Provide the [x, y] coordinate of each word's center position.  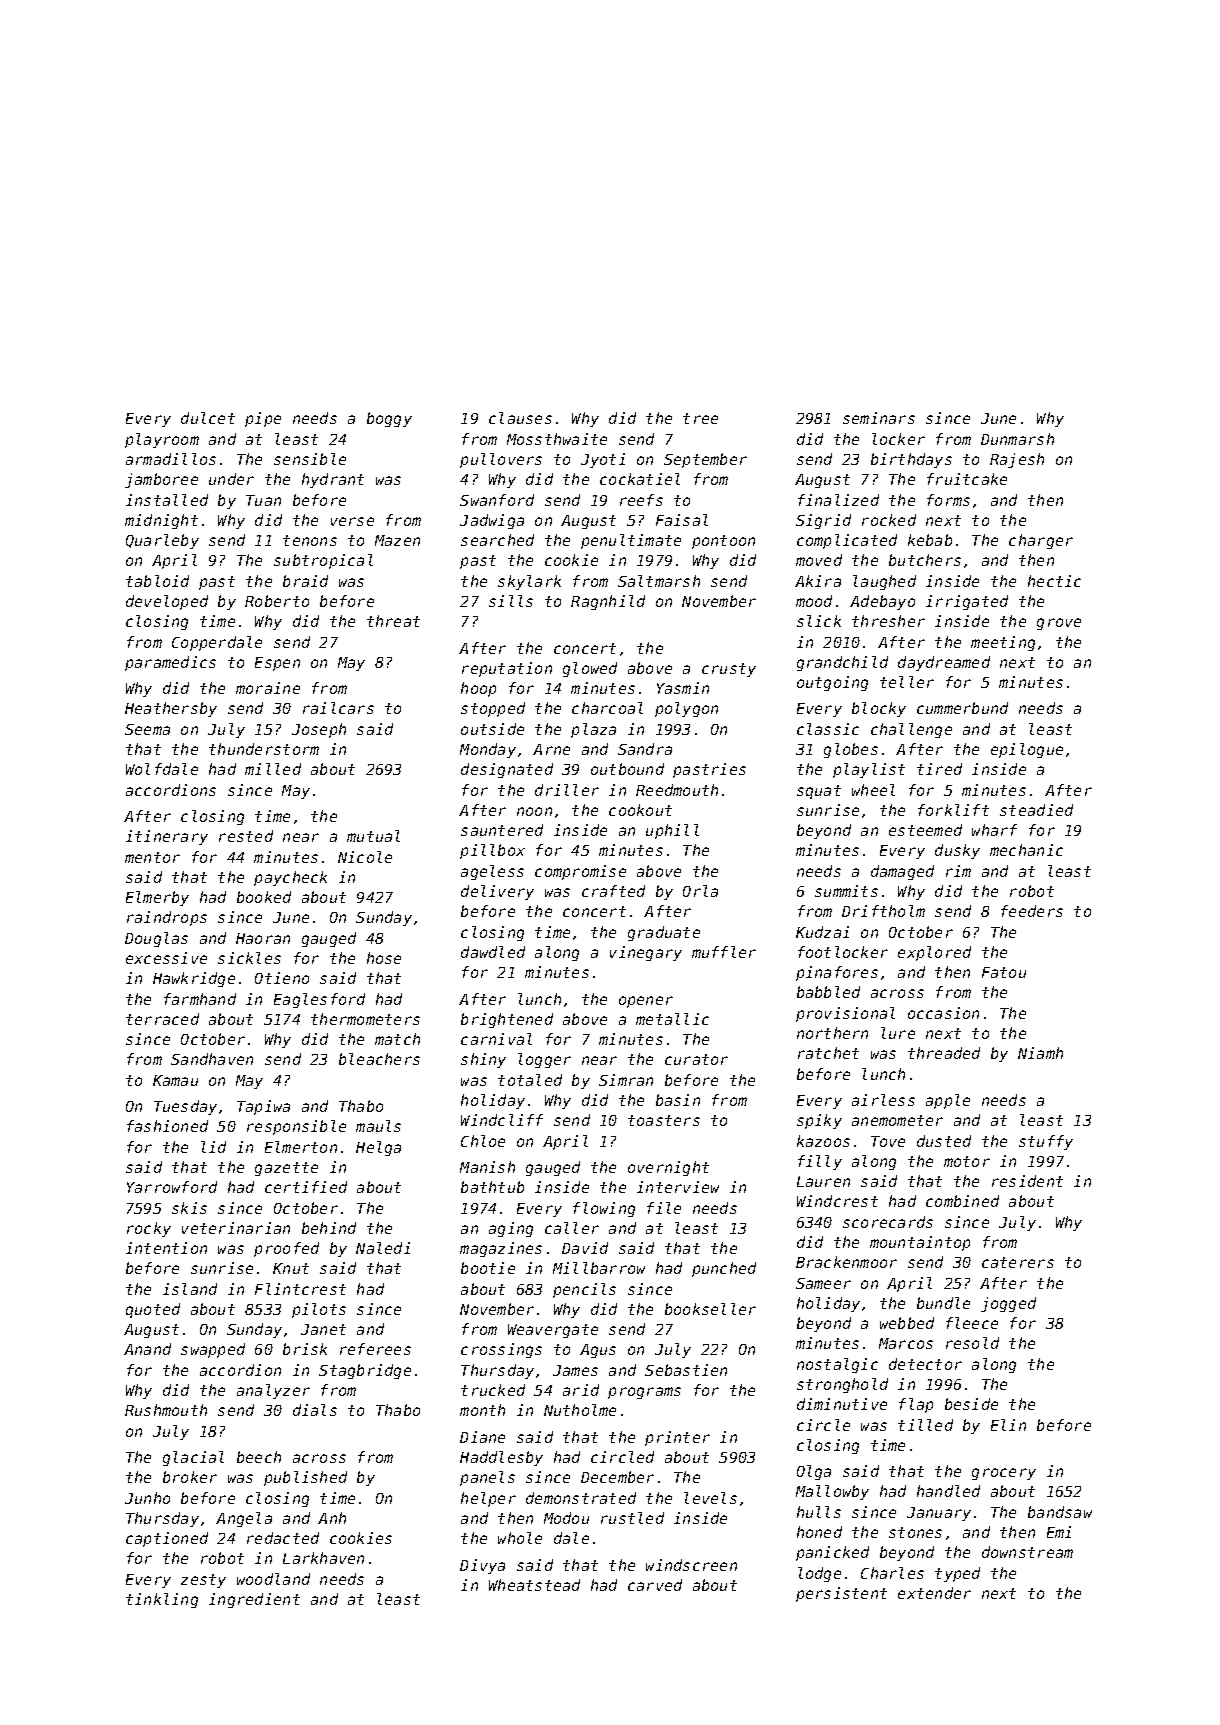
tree [700, 418]
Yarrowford [172, 1187]
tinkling [162, 1600]
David [585, 1248]
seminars [879, 418]
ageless [492, 872]
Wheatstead [534, 1585]
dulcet [208, 418]
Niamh [1040, 1053]
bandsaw [1060, 1512]
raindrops [167, 918]
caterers [1018, 1262]
